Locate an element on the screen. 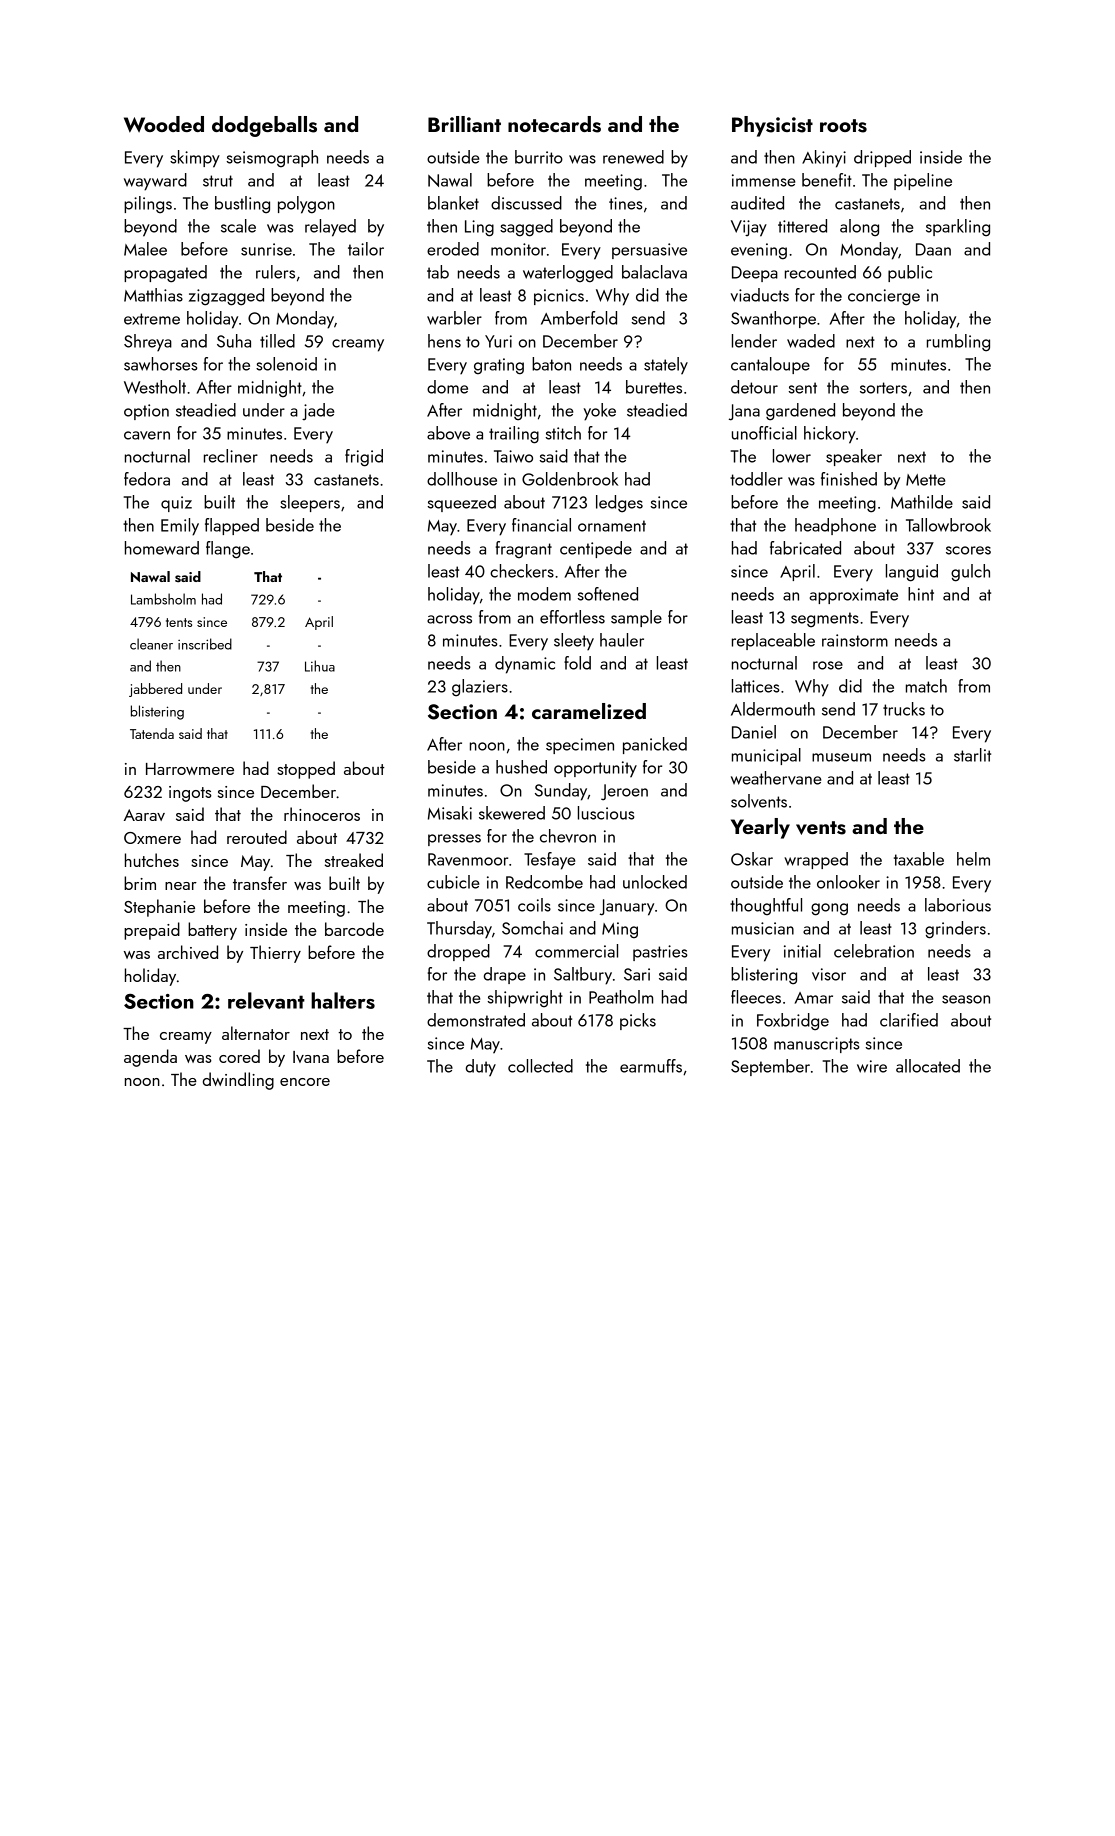 The image size is (1115, 1836). September is located at coordinates (770, 1067).
